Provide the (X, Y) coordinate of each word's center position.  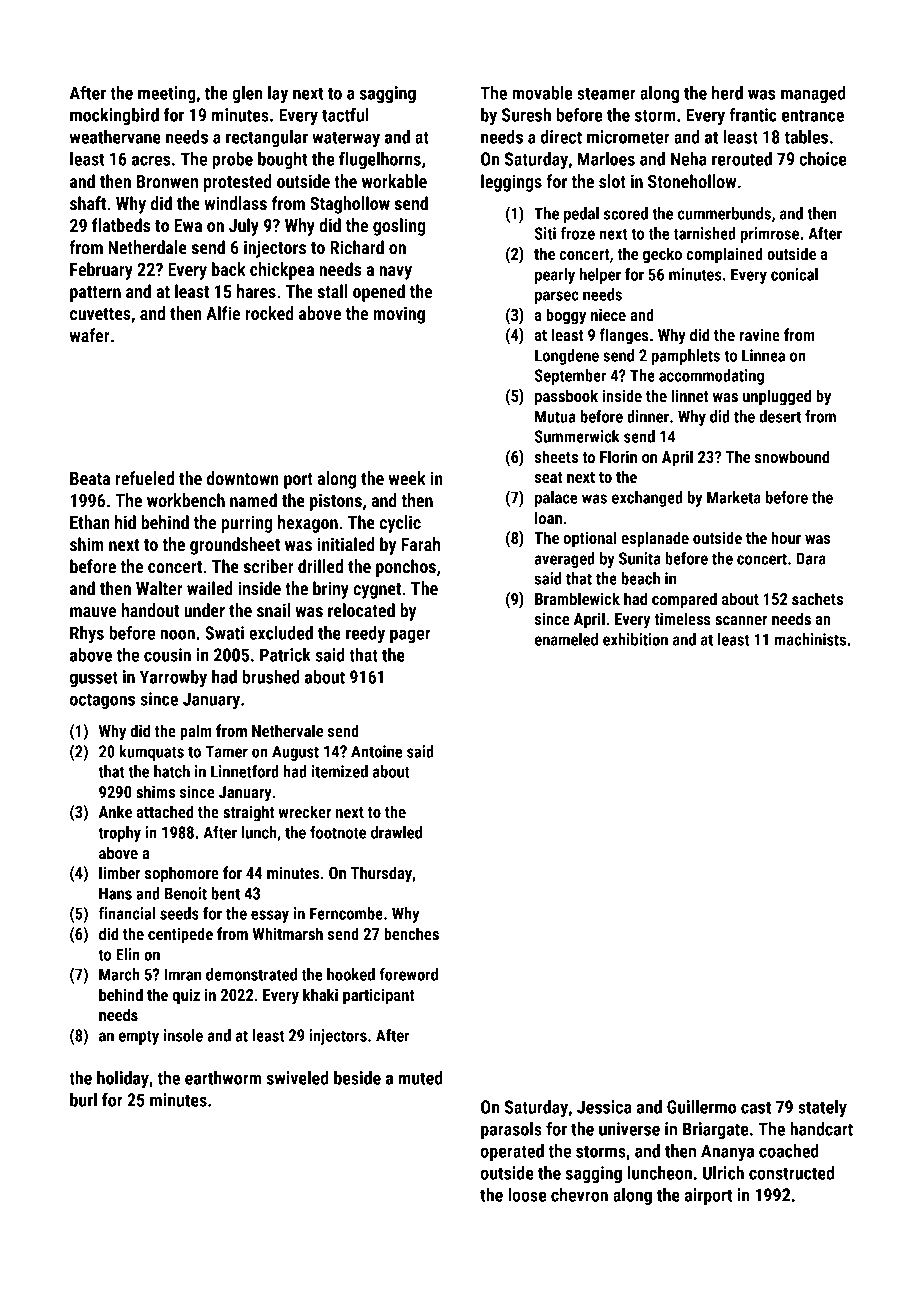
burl (83, 1100)
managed (813, 94)
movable (542, 93)
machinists (810, 639)
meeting (167, 94)
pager (410, 636)
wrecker (304, 811)
